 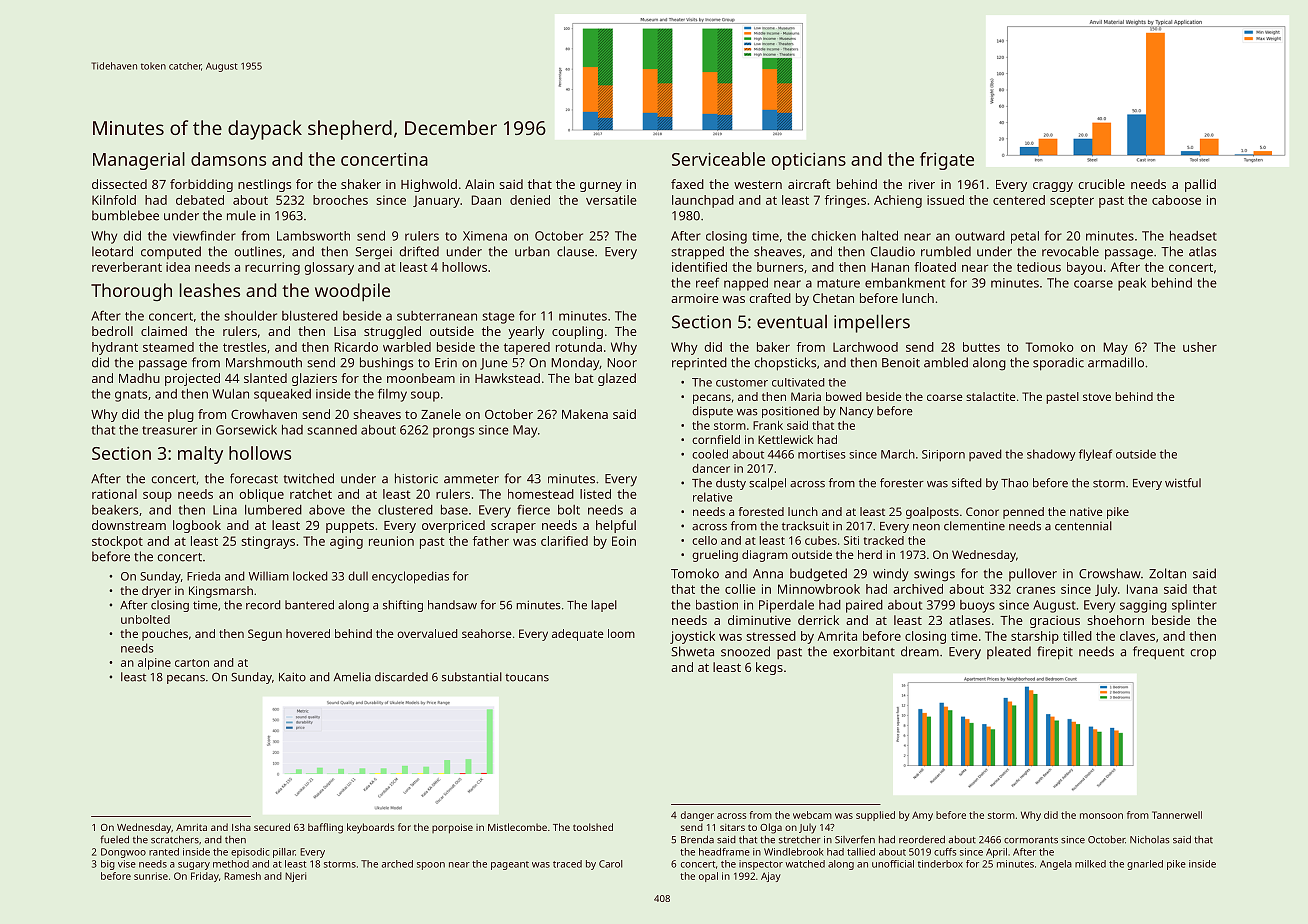 I want to click on headset, so click(x=1193, y=236).
